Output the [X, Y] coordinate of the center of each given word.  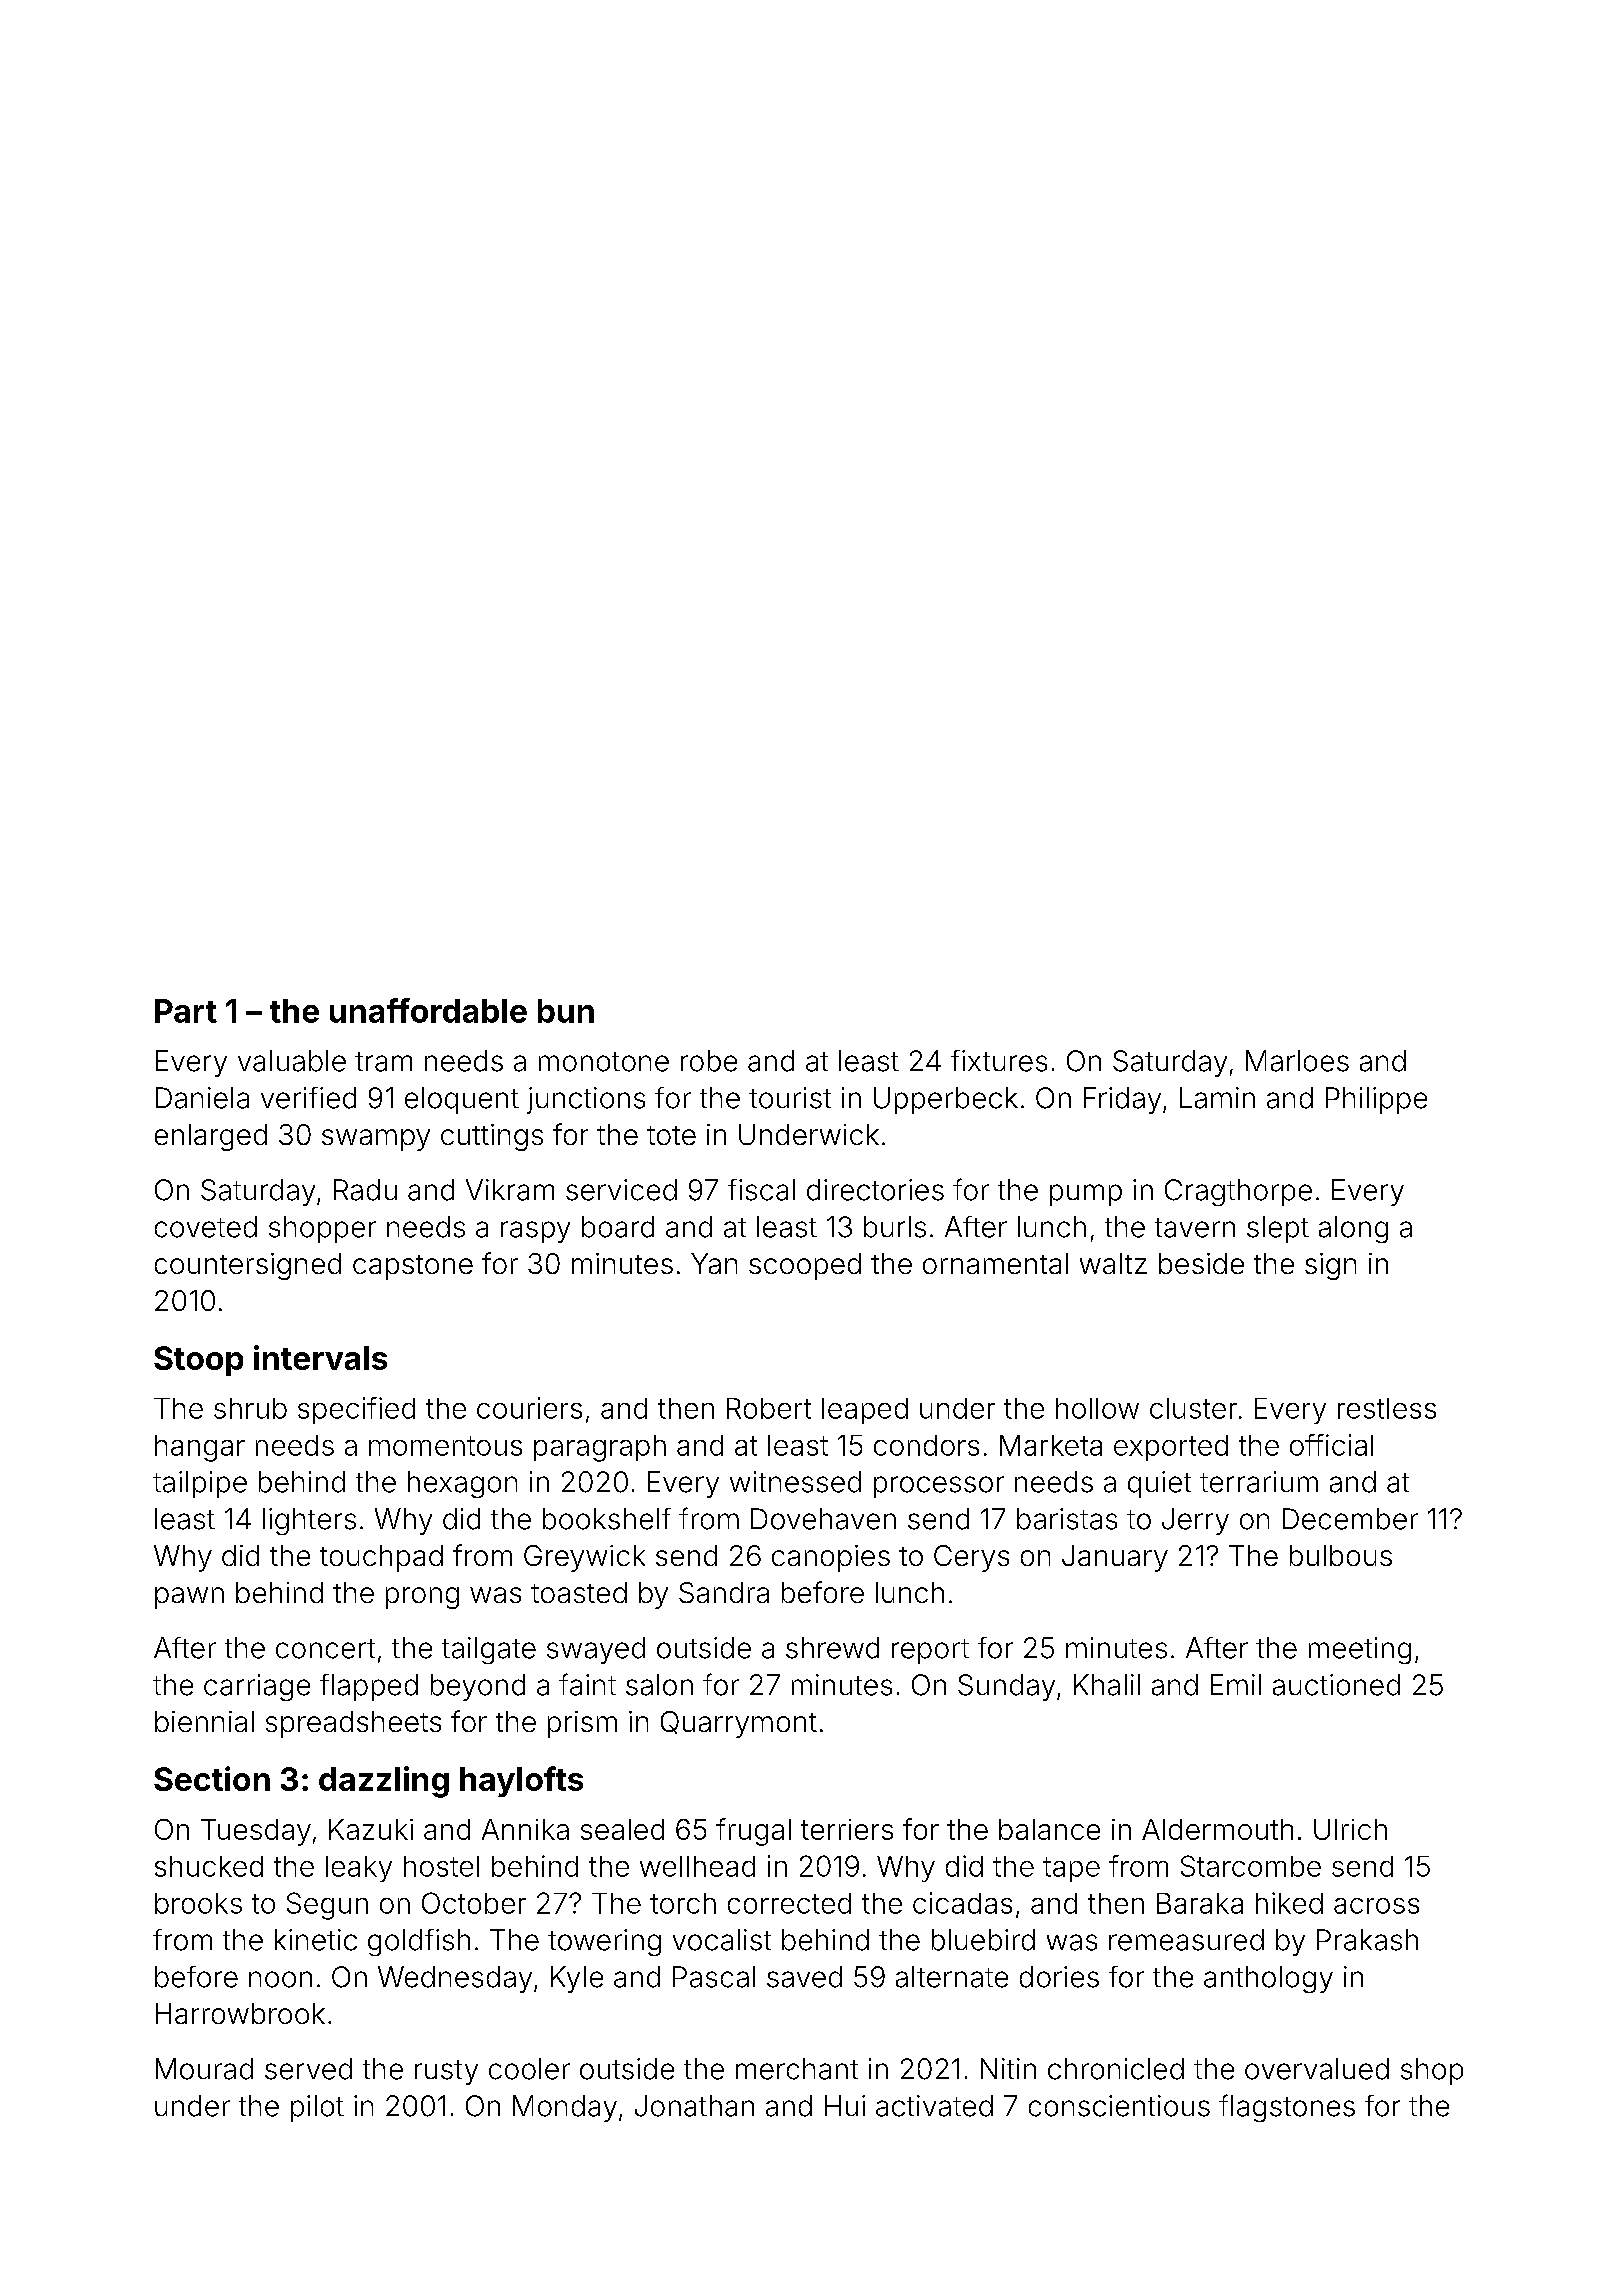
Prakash [1367, 1940]
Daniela [202, 1098]
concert [325, 1649]
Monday [565, 2108]
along [1353, 1229]
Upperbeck [946, 1100]
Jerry [1195, 1521]
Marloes [1297, 1061]
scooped [805, 1266]
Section [212, 1778]
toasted [579, 1592]
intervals [320, 1357]
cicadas [962, 1903]
